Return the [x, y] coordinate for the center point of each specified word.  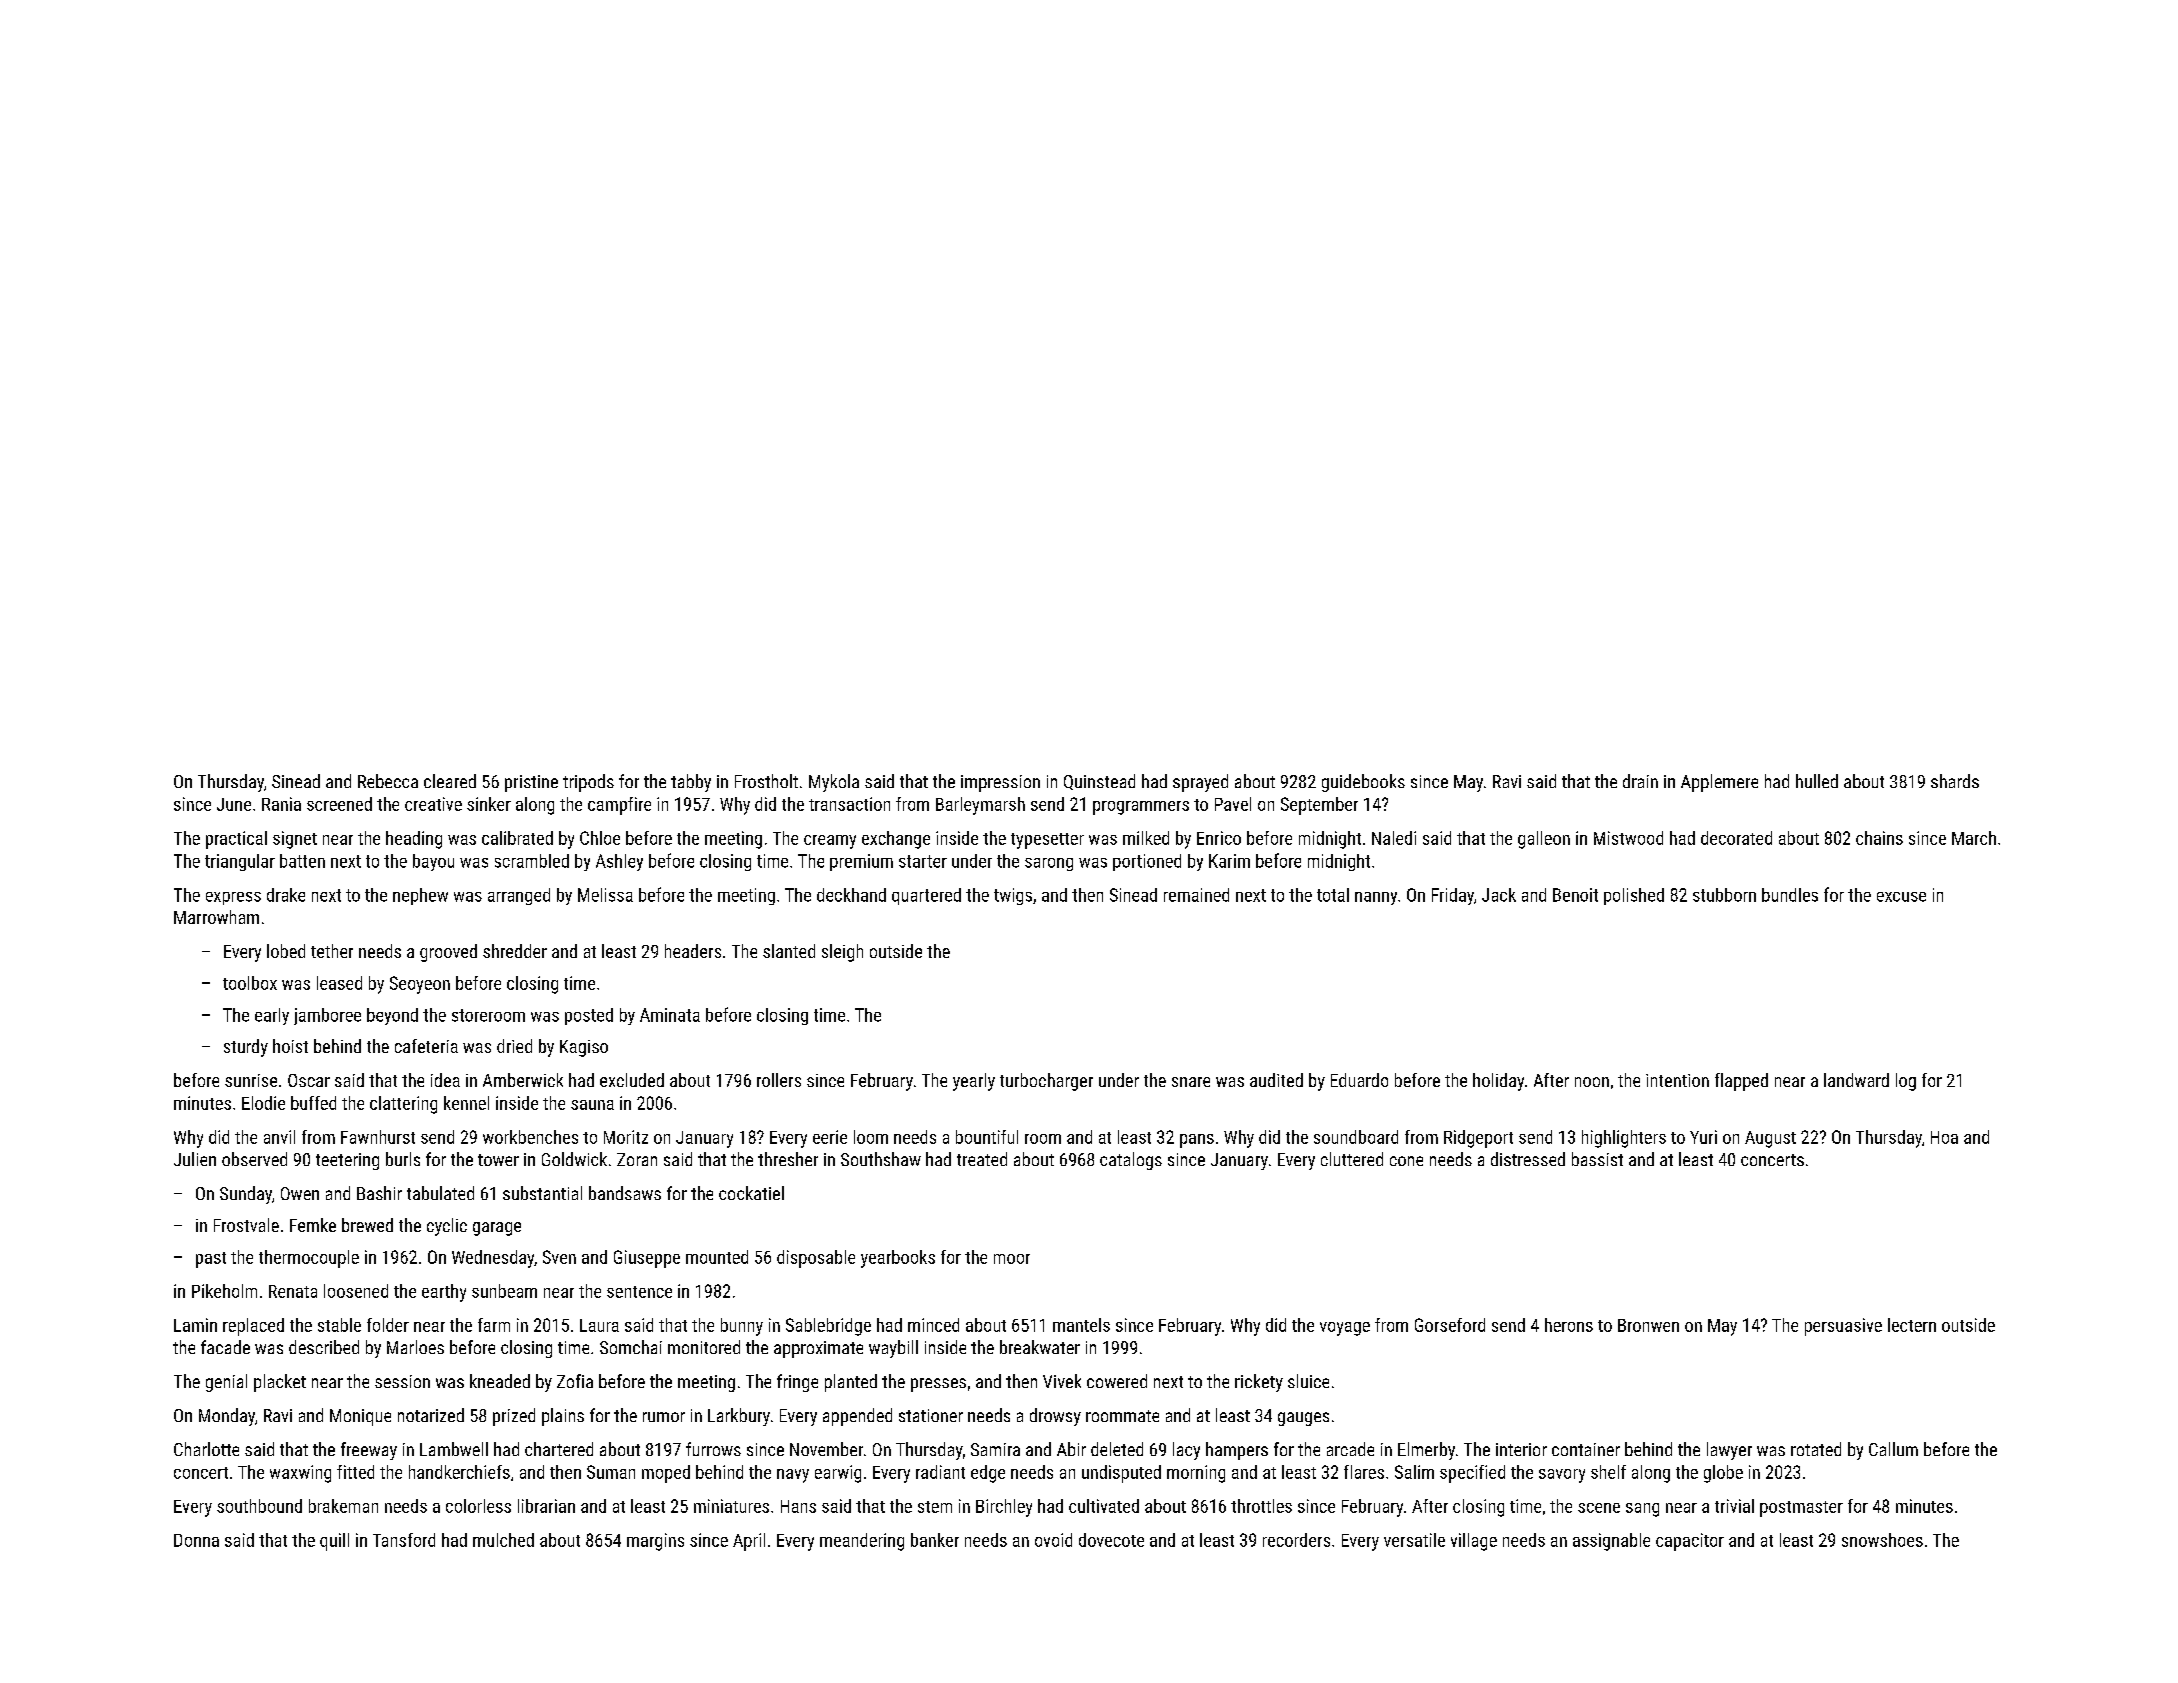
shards [1955, 781]
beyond [392, 1016]
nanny [1376, 898]
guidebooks [1363, 783]
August [1770, 1139]
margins [655, 1542]
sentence [639, 1292]
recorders [1296, 1540]
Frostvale [246, 1225]
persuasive [1843, 1327]
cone [1406, 1161]
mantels [1081, 1325]
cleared [450, 781]
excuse [1901, 897]
